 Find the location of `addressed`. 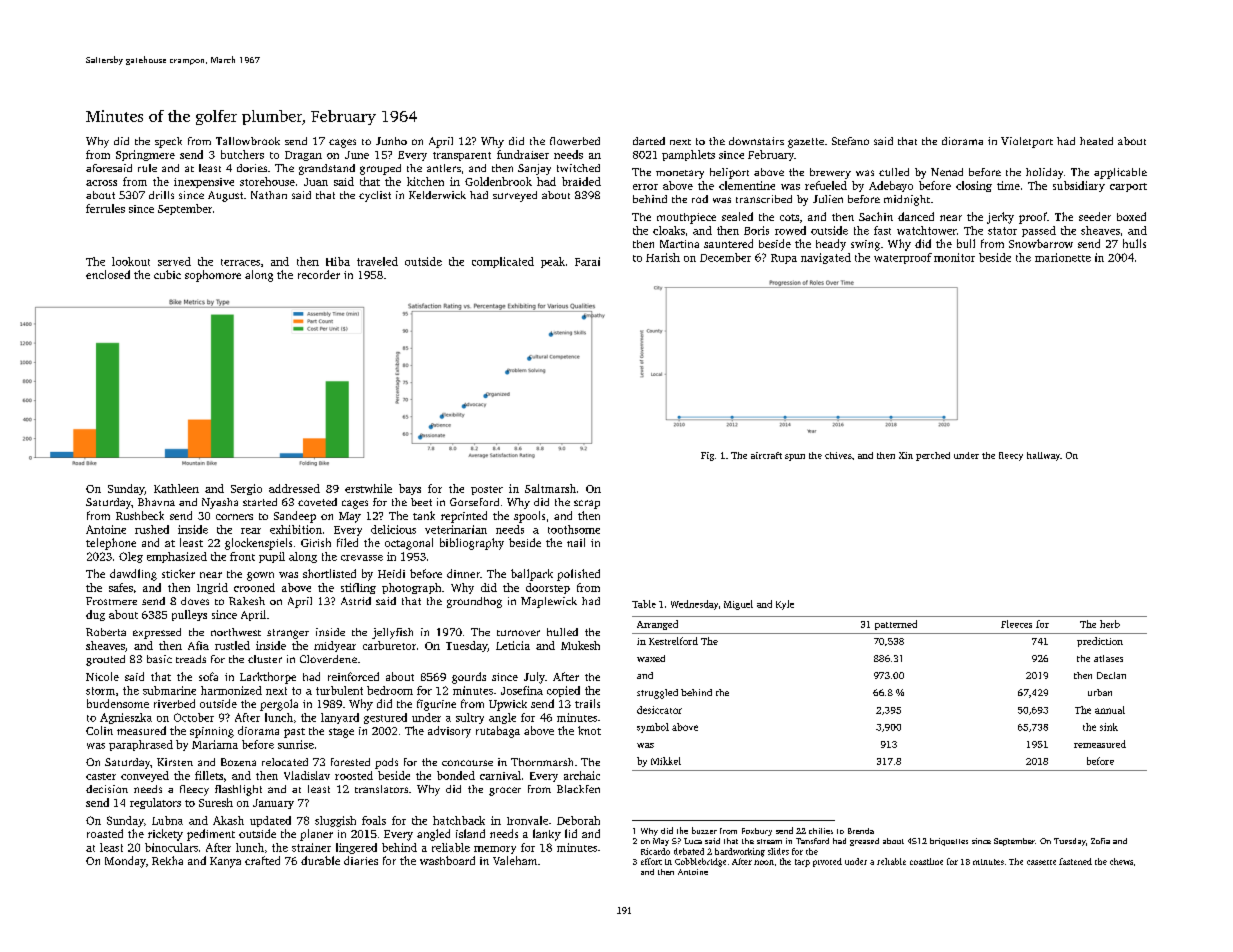

addressed is located at coordinates (294, 488).
